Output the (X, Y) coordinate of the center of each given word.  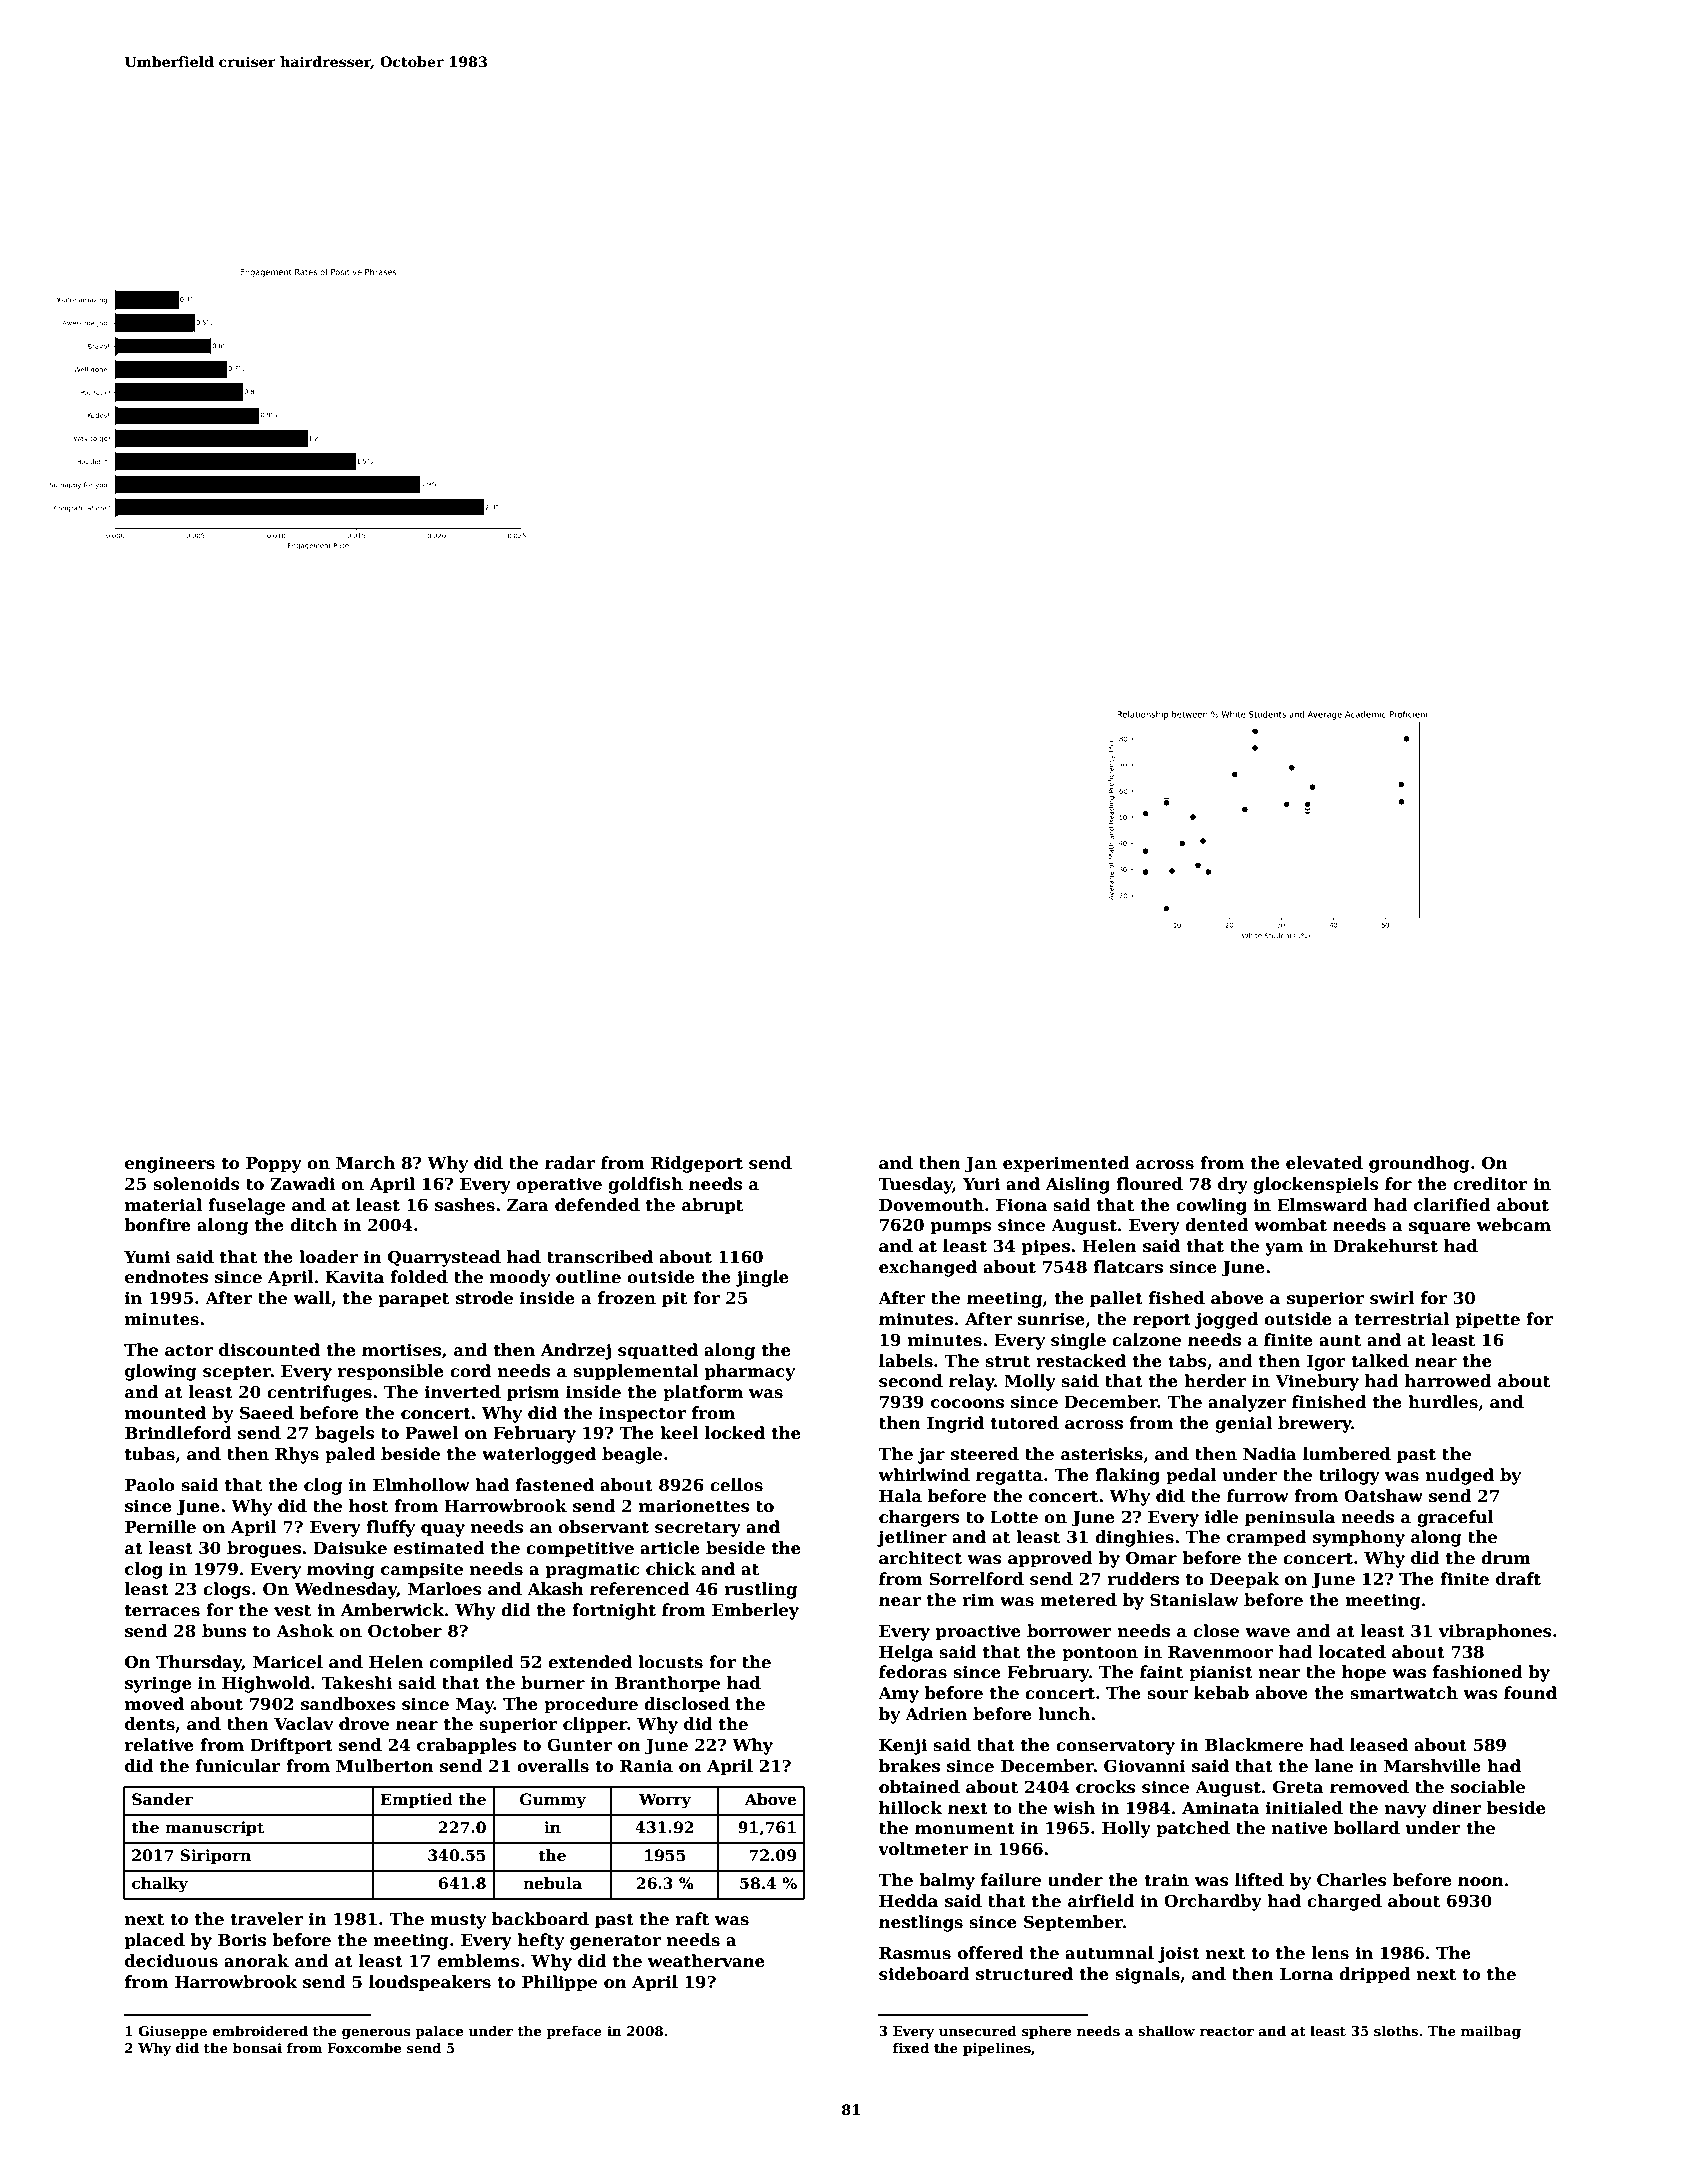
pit (674, 1299)
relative (159, 1745)
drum (1506, 1558)
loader (328, 1257)
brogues (264, 1549)
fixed (911, 2047)
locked (735, 1433)
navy (1406, 1811)
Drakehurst (1385, 1246)
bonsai (257, 2047)
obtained (919, 1787)
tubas (150, 1454)
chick (671, 1569)
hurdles (1443, 1402)
